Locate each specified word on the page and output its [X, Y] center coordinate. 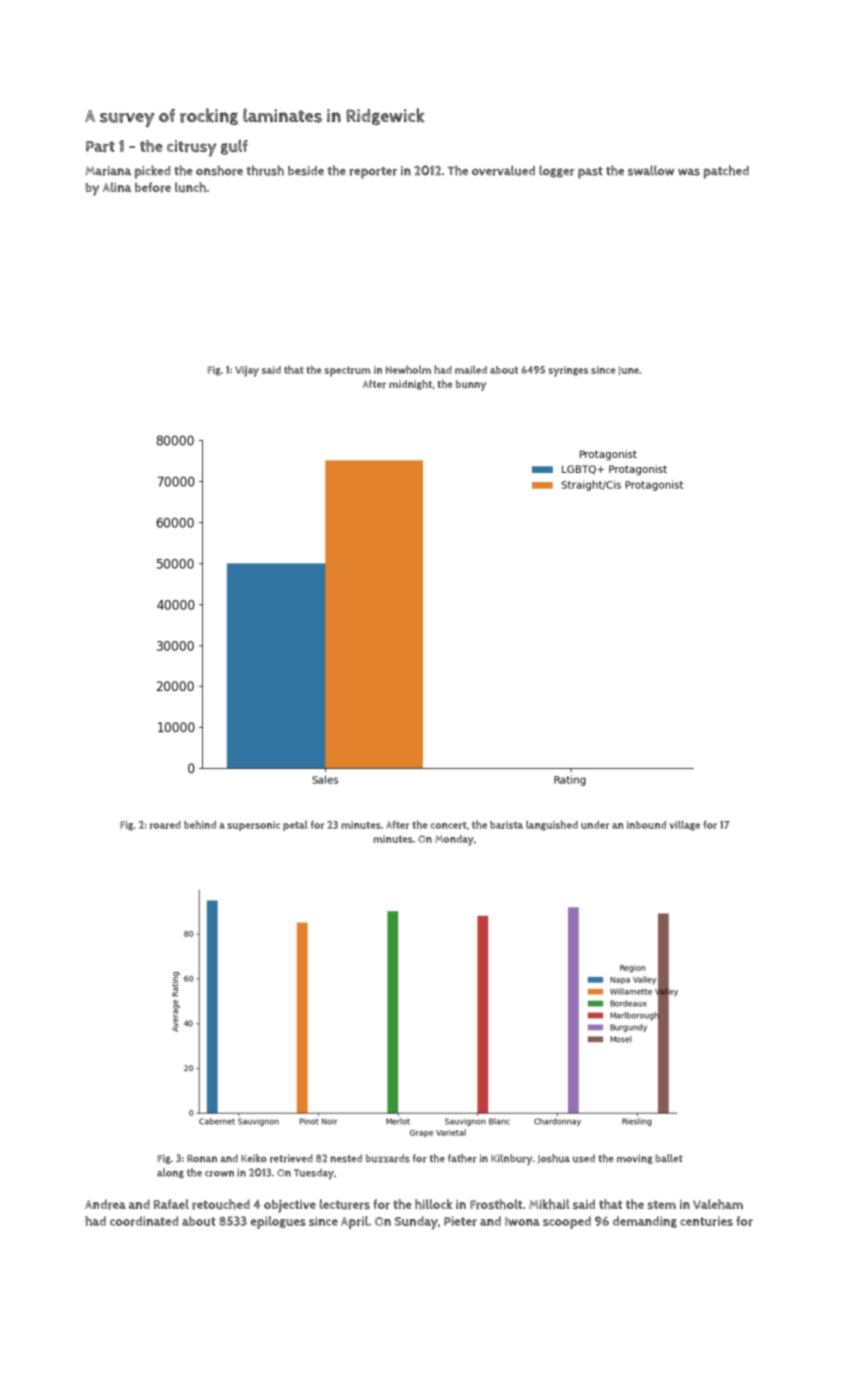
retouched [221, 1204]
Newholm [408, 369]
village [684, 825]
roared [165, 825]
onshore [219, 170]
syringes [568, 371]
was [689, 172]
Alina [117, 187]
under [595, 825]
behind [200, 824]
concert [448, 825]
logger [557, 171]
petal [295, 826]
